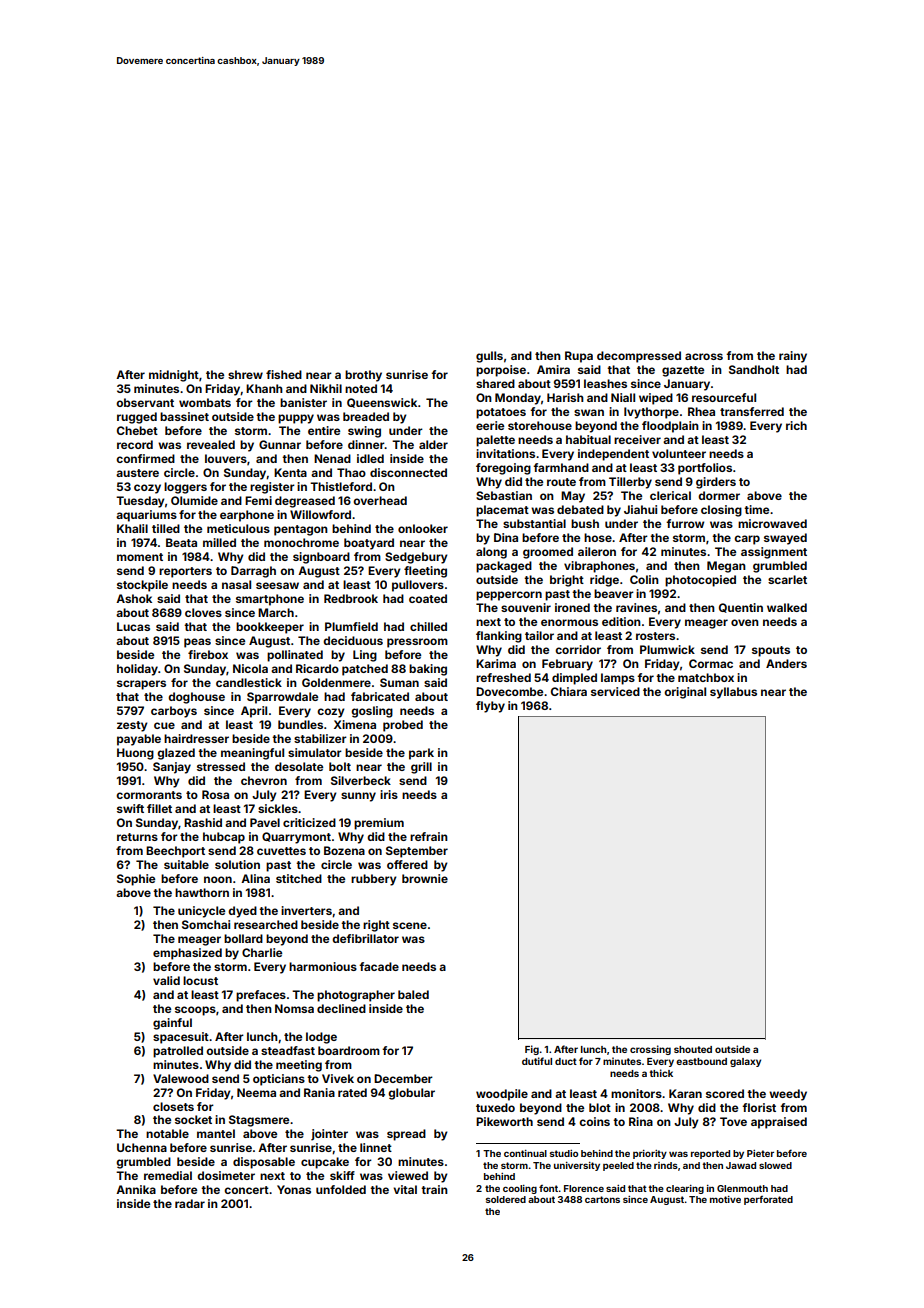 This screenshot has width=924, height=1308. I want to click on monochrome, so click(301, 542).
